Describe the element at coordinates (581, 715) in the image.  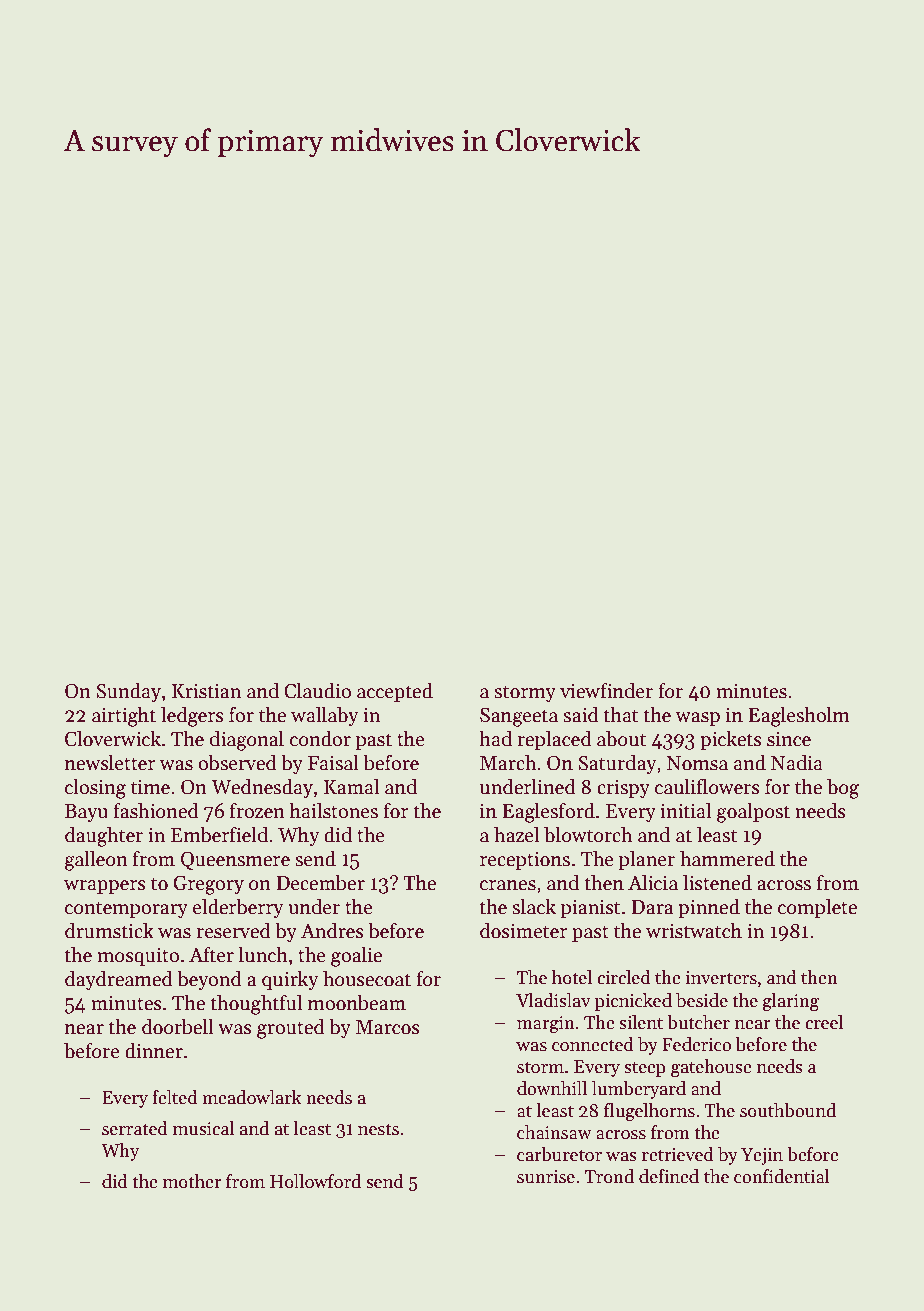
I see `said` at that location.
